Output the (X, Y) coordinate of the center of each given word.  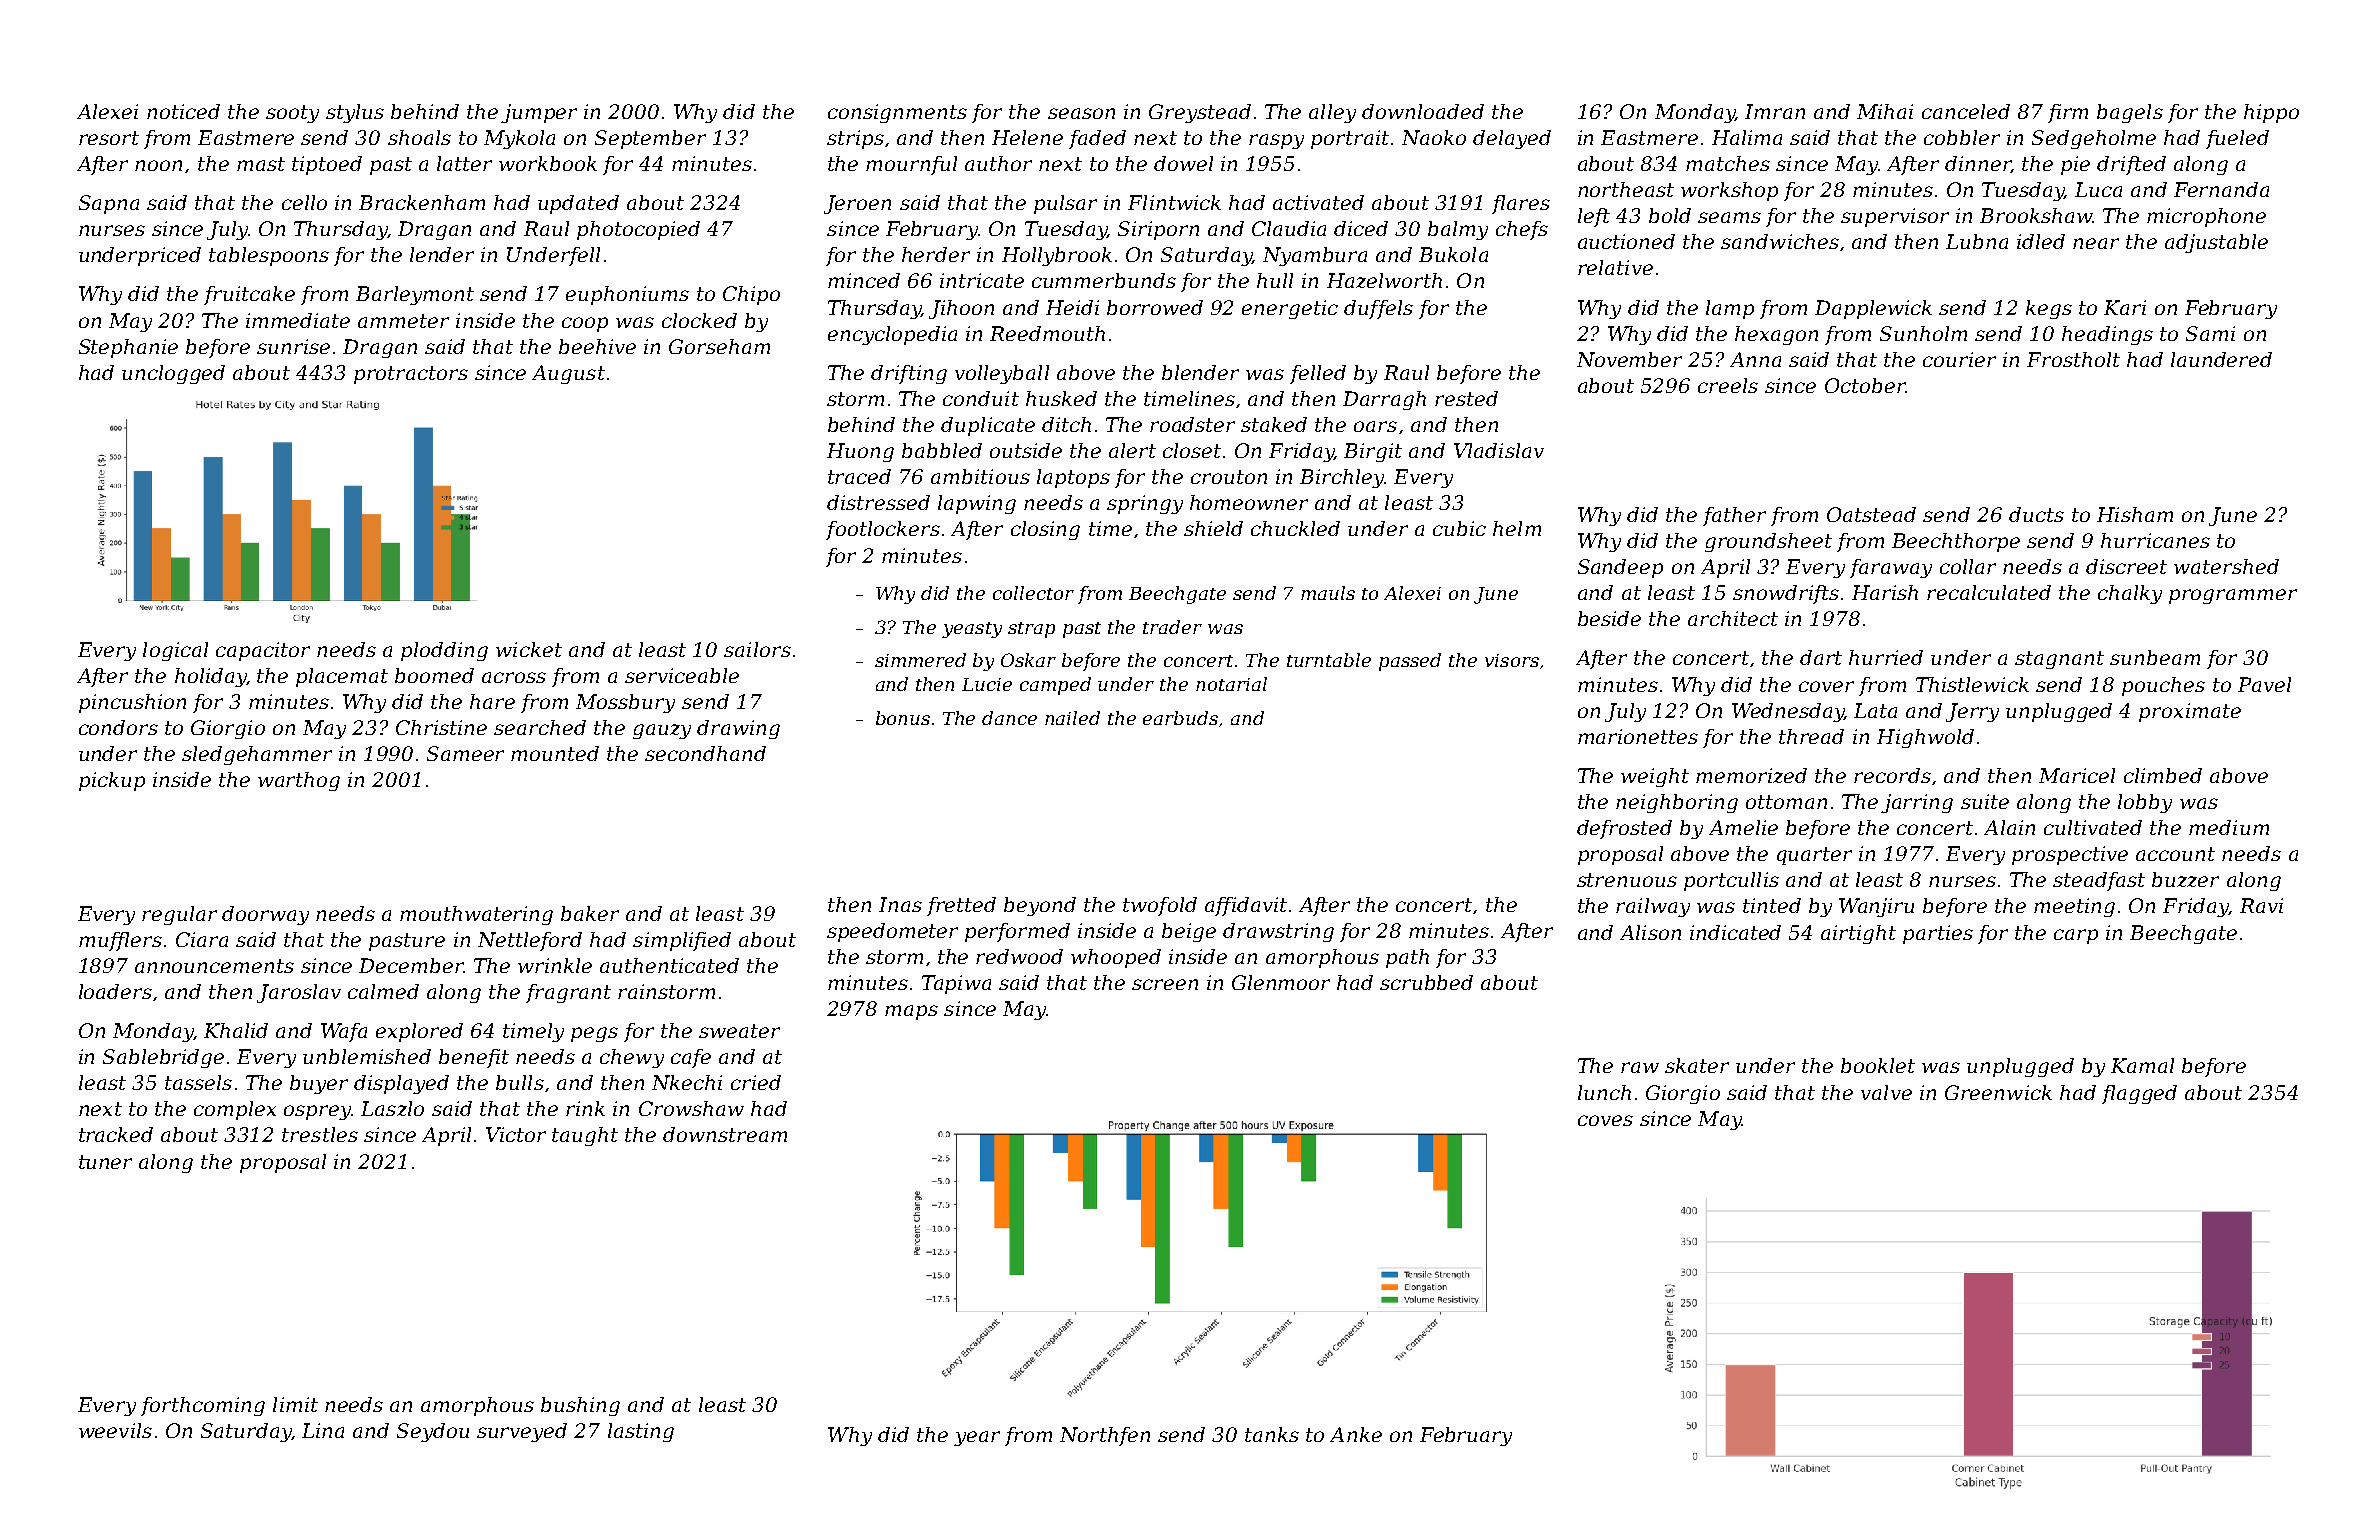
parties (1938, 934)
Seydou (433, 1432)
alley (1332, 113)
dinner (1978, 164)
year (977, 1438)
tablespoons (269, 256)
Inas (900, 904)
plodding (444, 651)
